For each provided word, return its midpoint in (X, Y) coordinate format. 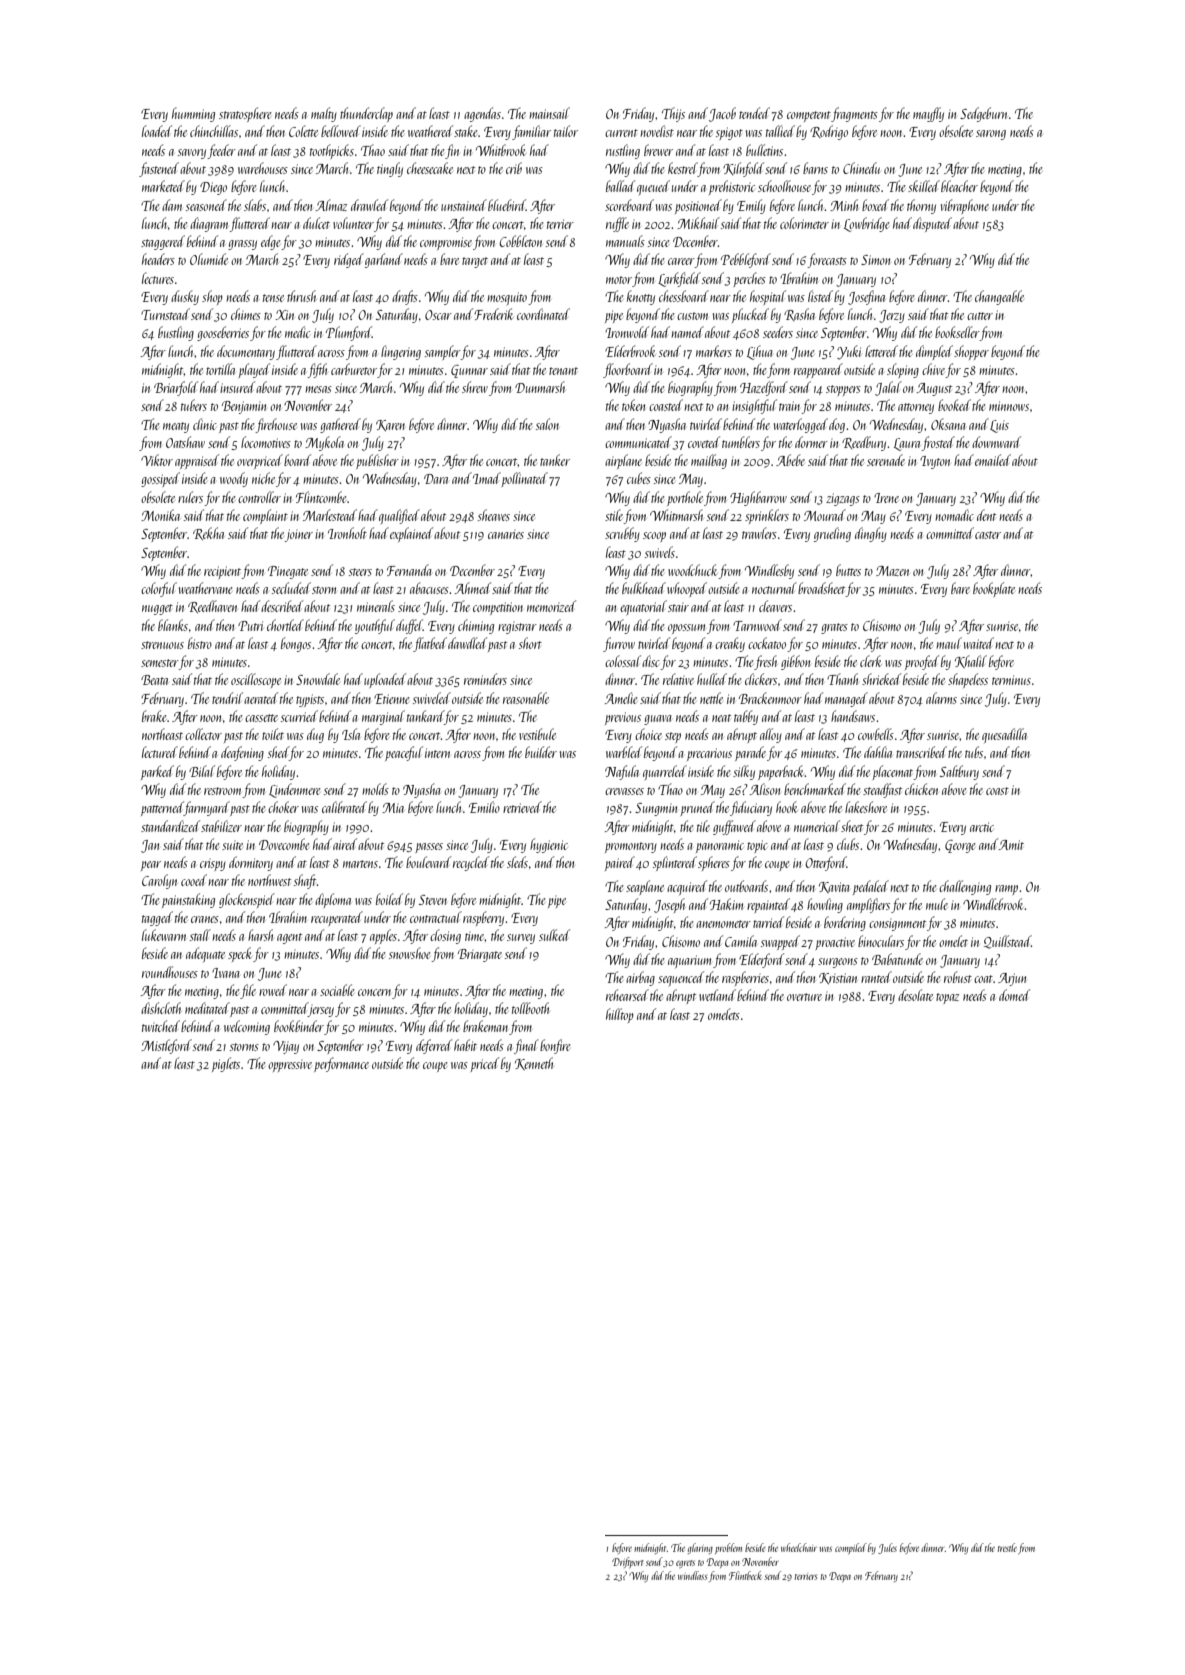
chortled (285, 625)
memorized (551, 606)
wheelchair (799, 1547)
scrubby (622, 534)
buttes (848, 570)
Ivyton (935, 462)
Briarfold (176, 388)
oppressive (290, 1066)
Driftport (628, 1562)
